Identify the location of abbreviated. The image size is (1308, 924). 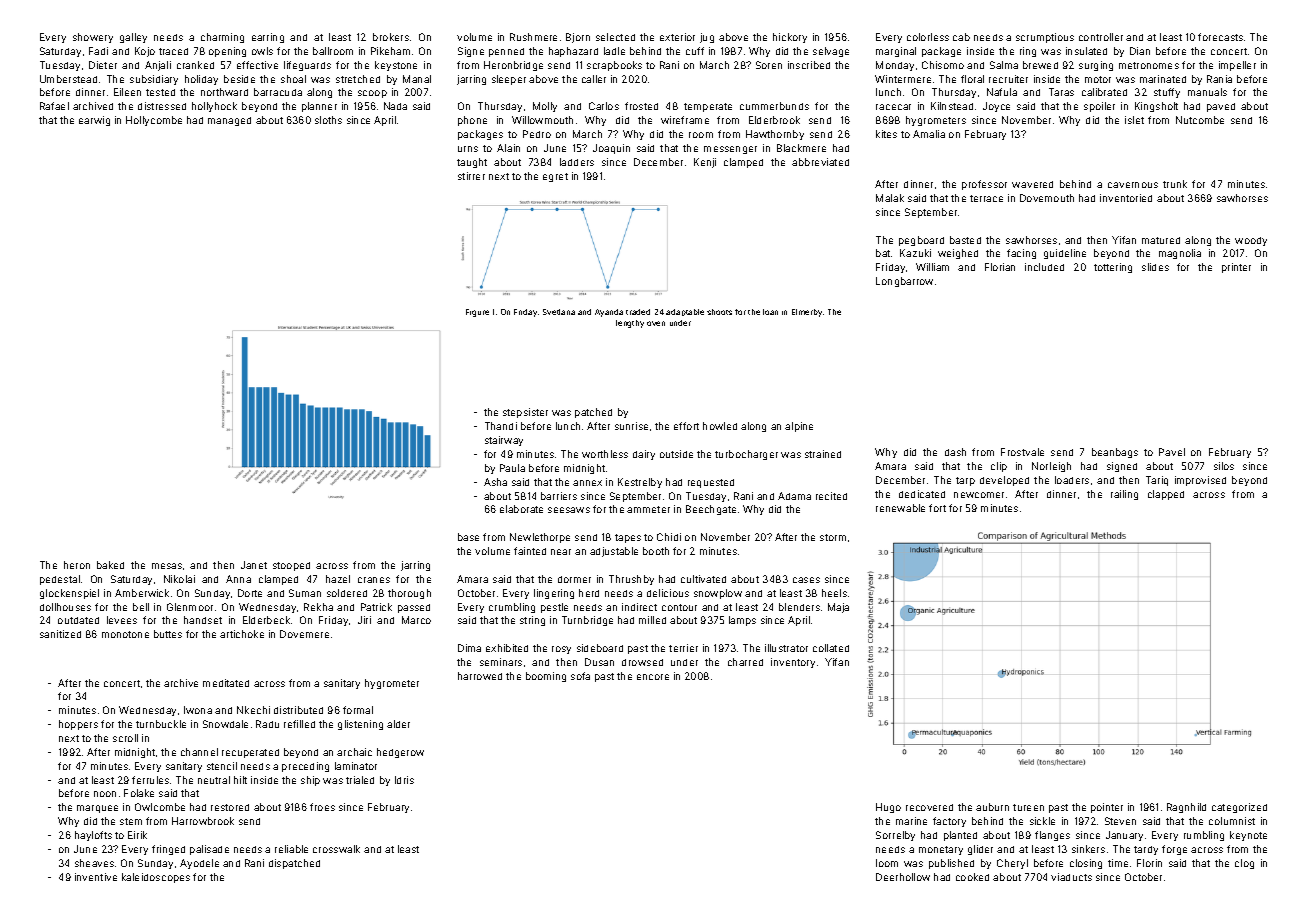
(820, 162).
